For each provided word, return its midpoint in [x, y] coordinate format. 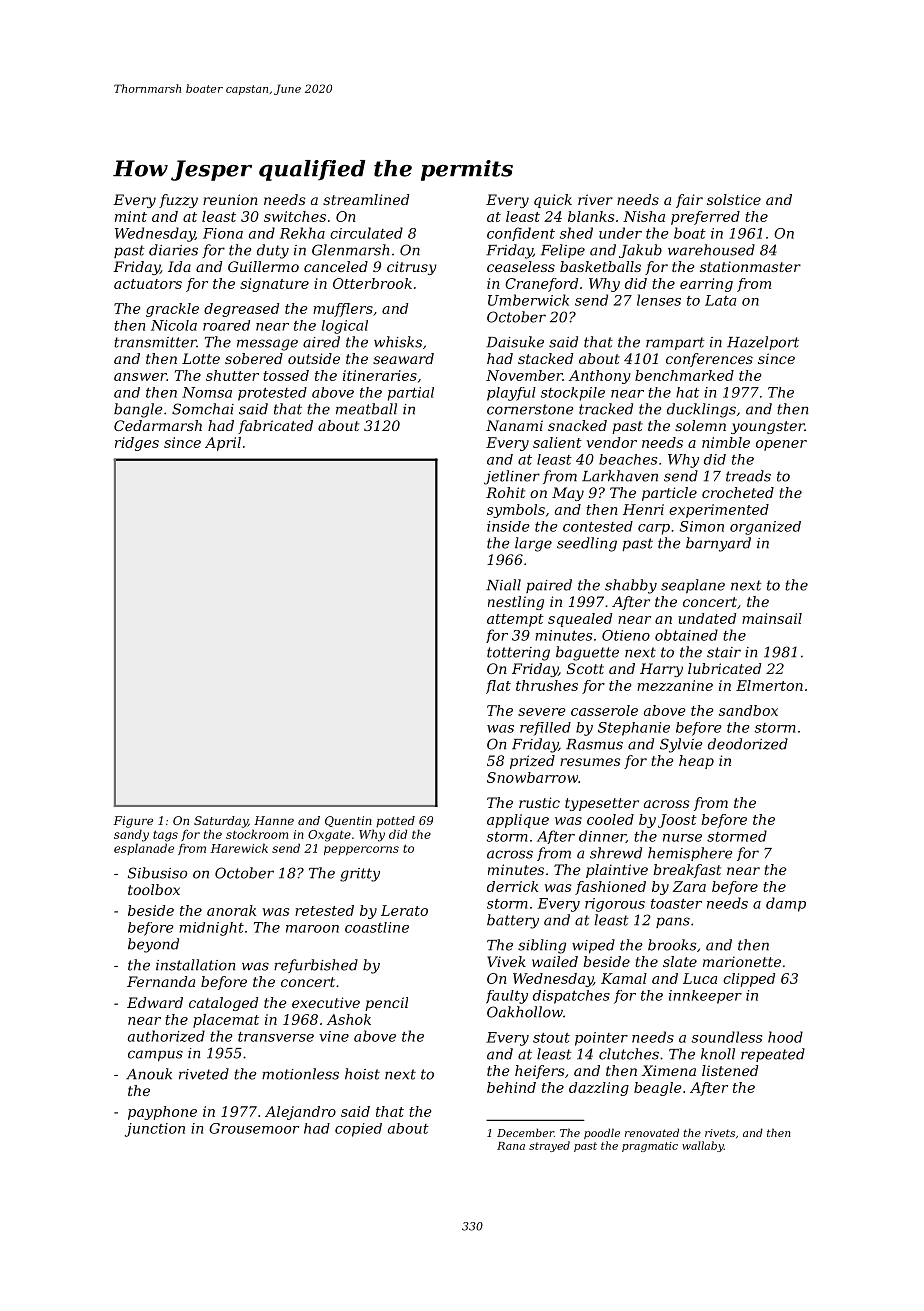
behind [511, 1087]
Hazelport [763, 343]
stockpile [573, 394]
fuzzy [178, 201]
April [223, 444]
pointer [601, 1039]
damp [786, 904]
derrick [512, 886]
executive [326, 1002]
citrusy [412, 268]
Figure [133, 822]
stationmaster [750, 266]
